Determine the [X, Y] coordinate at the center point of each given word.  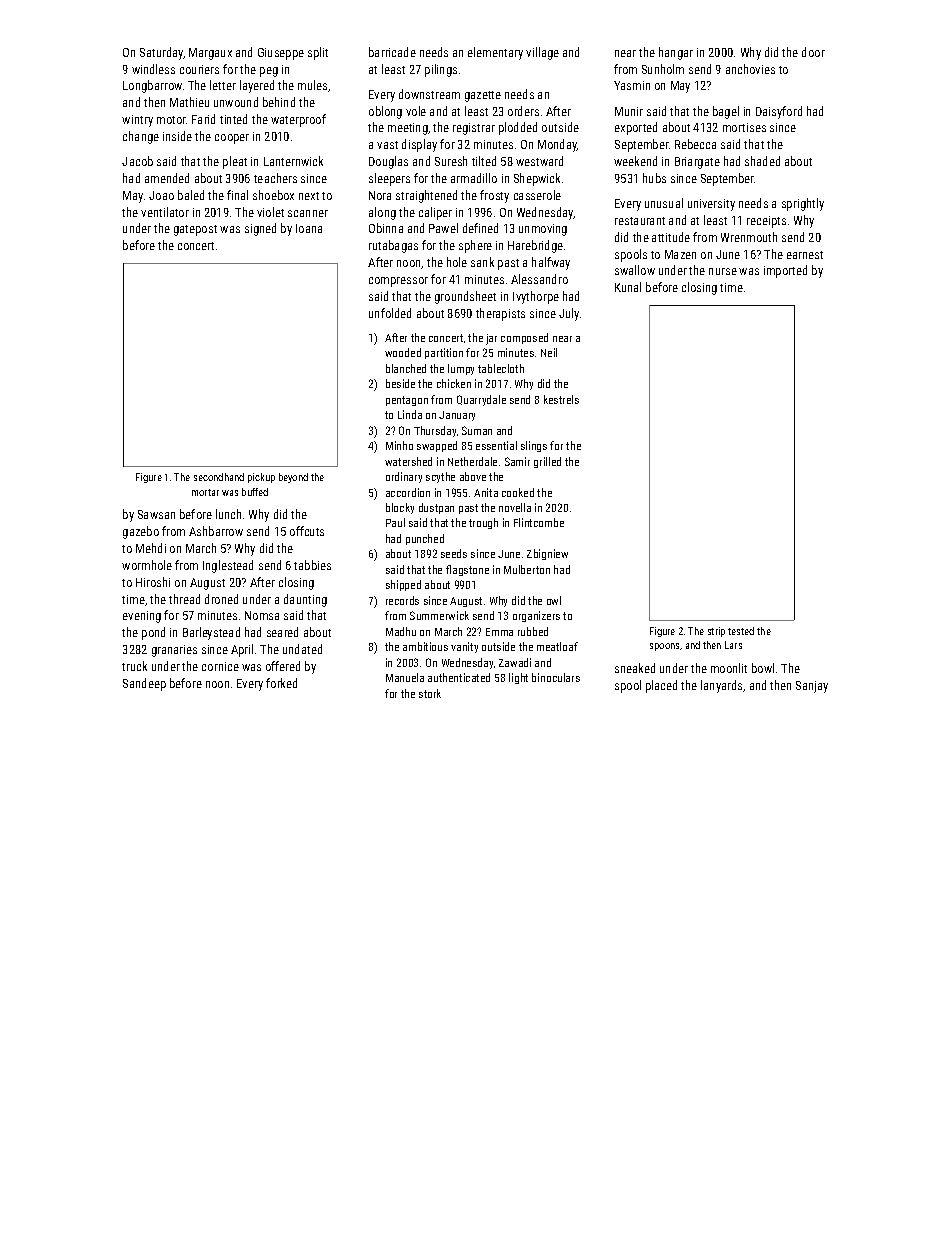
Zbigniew [547, 554]
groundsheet [465, 297]
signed [260, 229]
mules [312, 85]
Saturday [162, 53]
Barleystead [211, 633]
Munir [629, 111]
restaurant [640, 221]
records [402, 600]
